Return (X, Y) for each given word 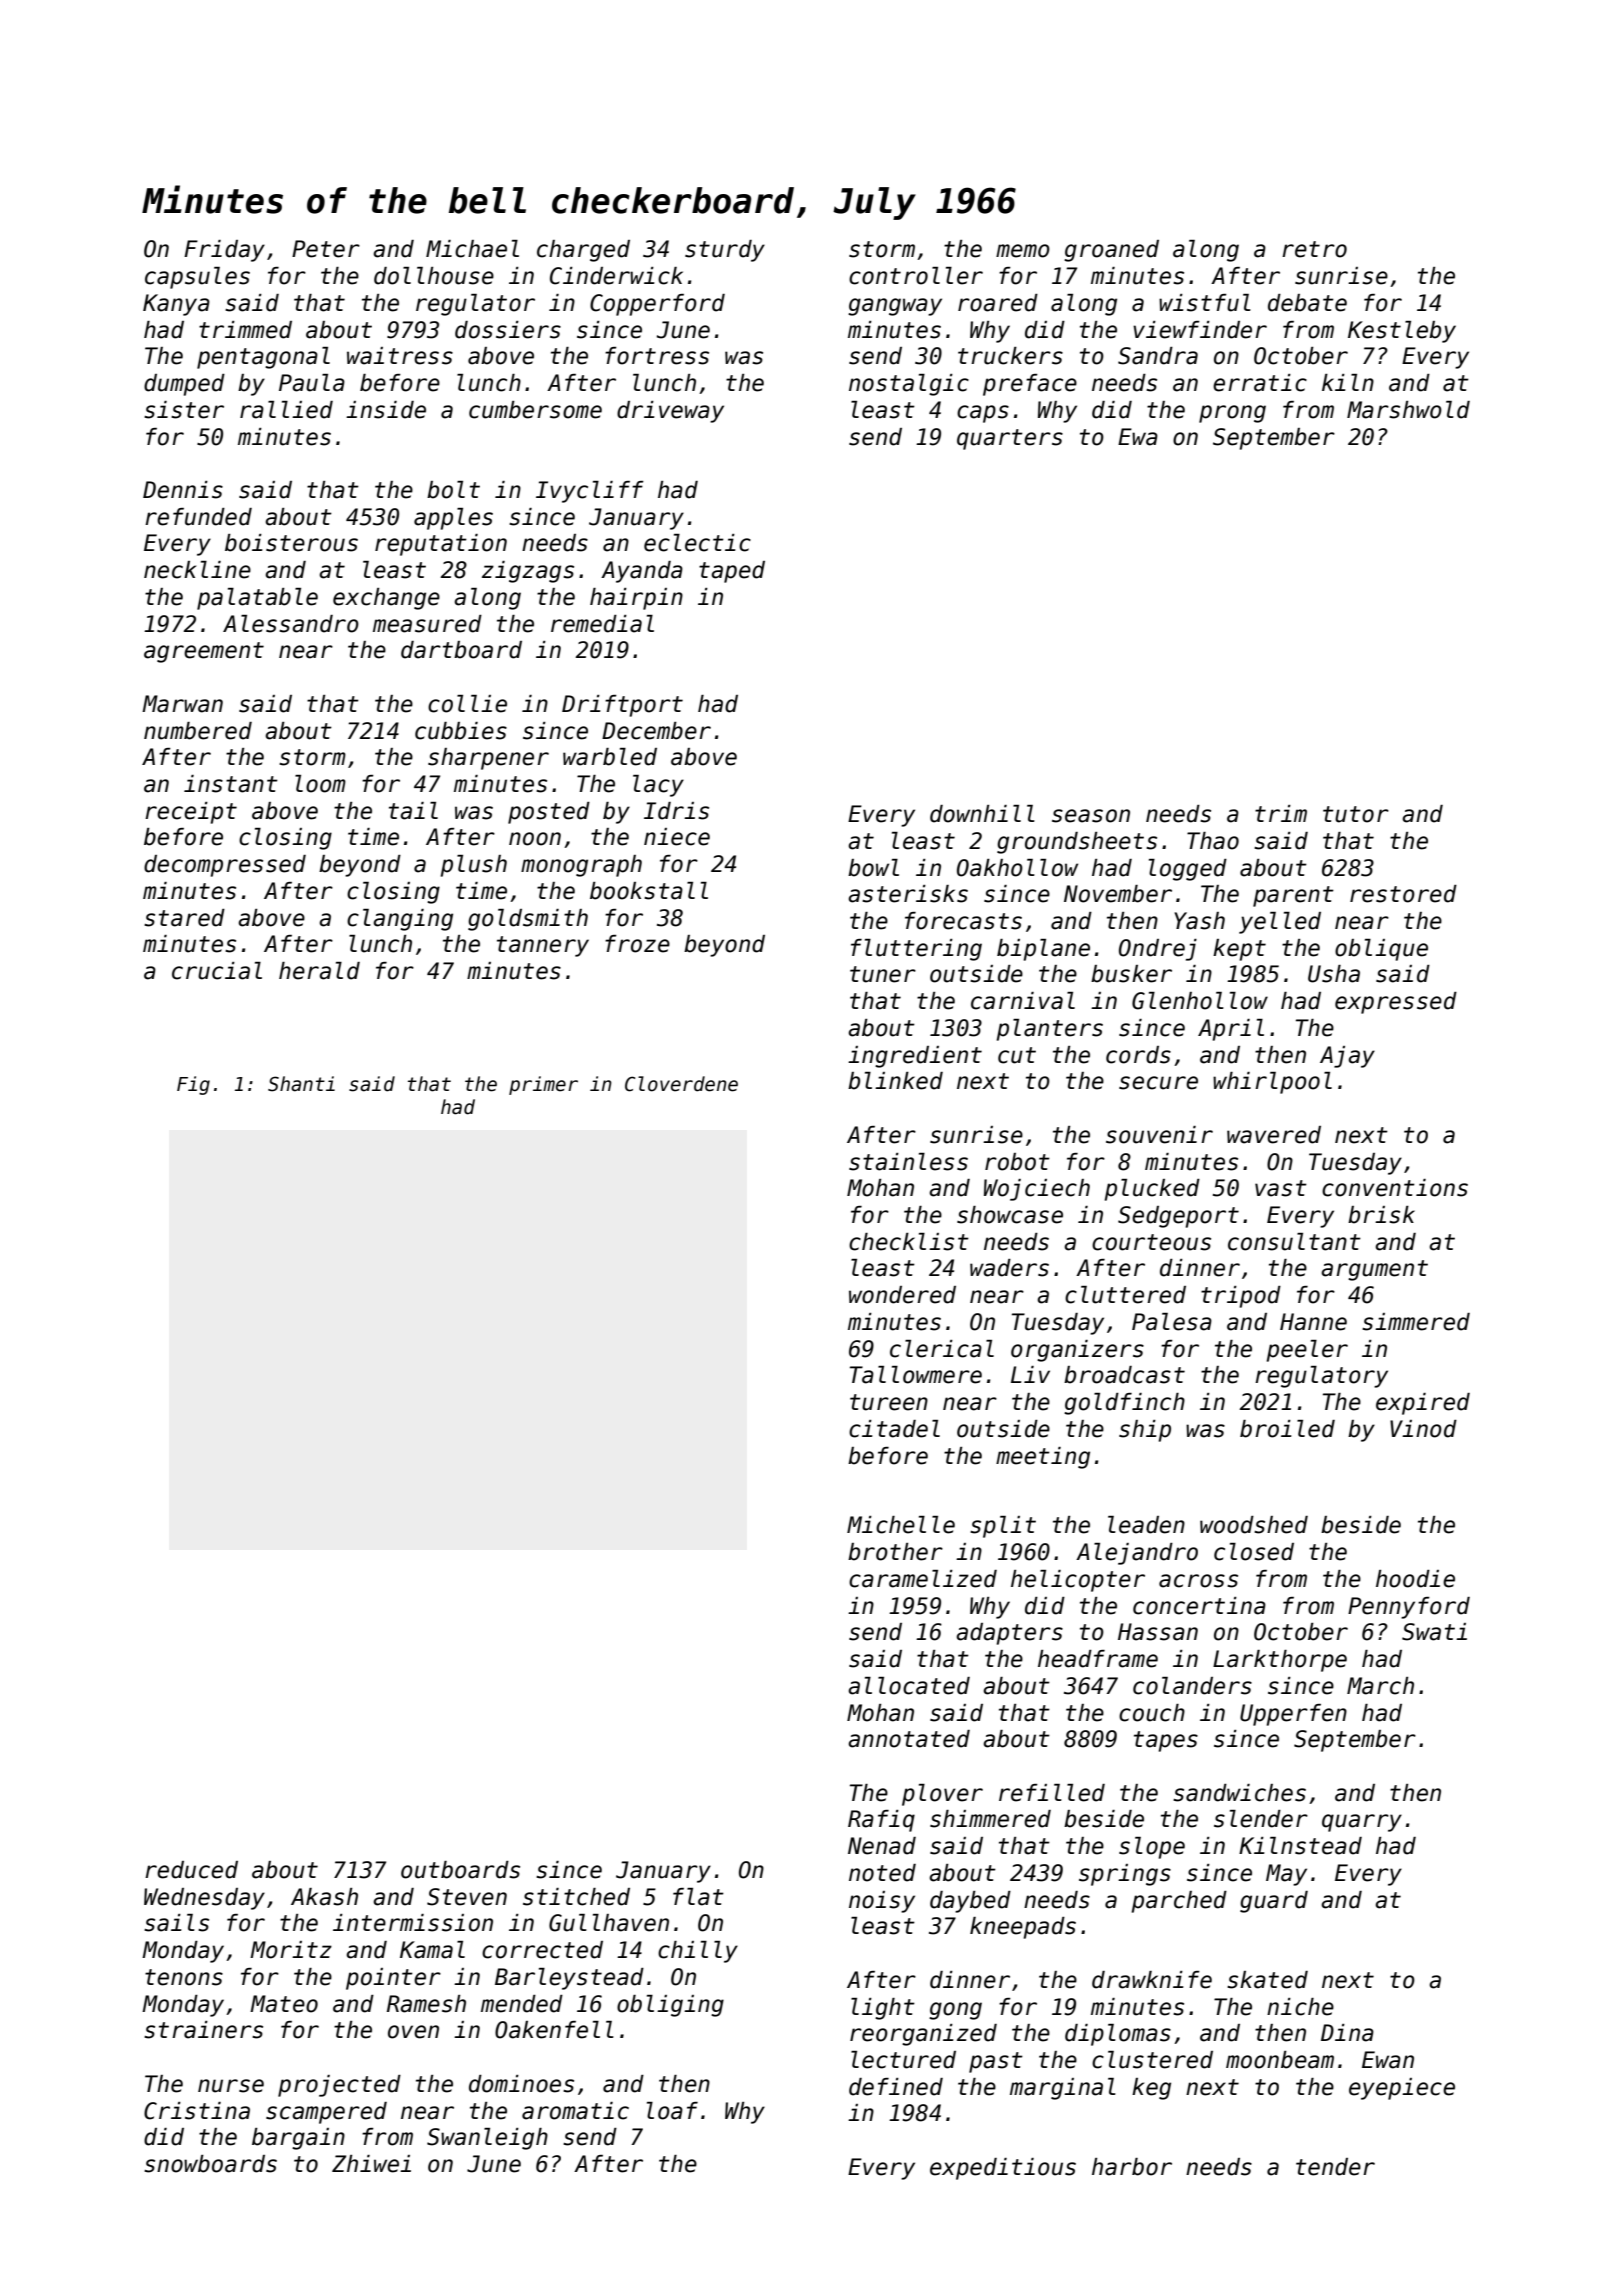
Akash (324, 1897)
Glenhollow (1200, 1001)
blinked (895, 1081)
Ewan (1388, 2060)
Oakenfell (554, 2030)
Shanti (301, 1084)
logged (1188, 870)
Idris (676, 811)
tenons (184, 1977)
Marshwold (1408, 410)
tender (1335, 2167)
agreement (204, 652)
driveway (670, 412)
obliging (670, 2006)
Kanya (176, 305)
